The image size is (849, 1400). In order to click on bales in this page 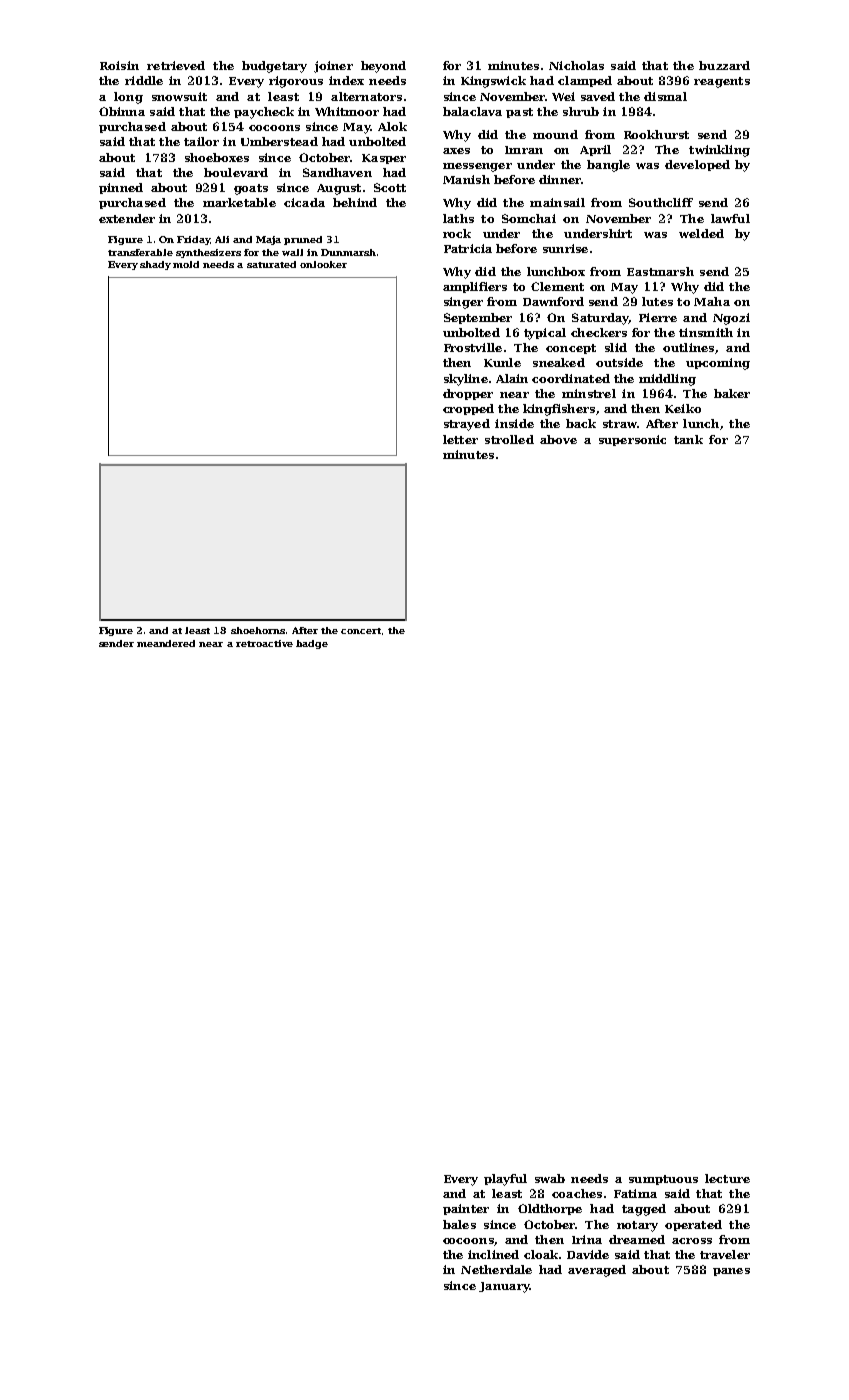, I will do `click(459, 1224)`.
